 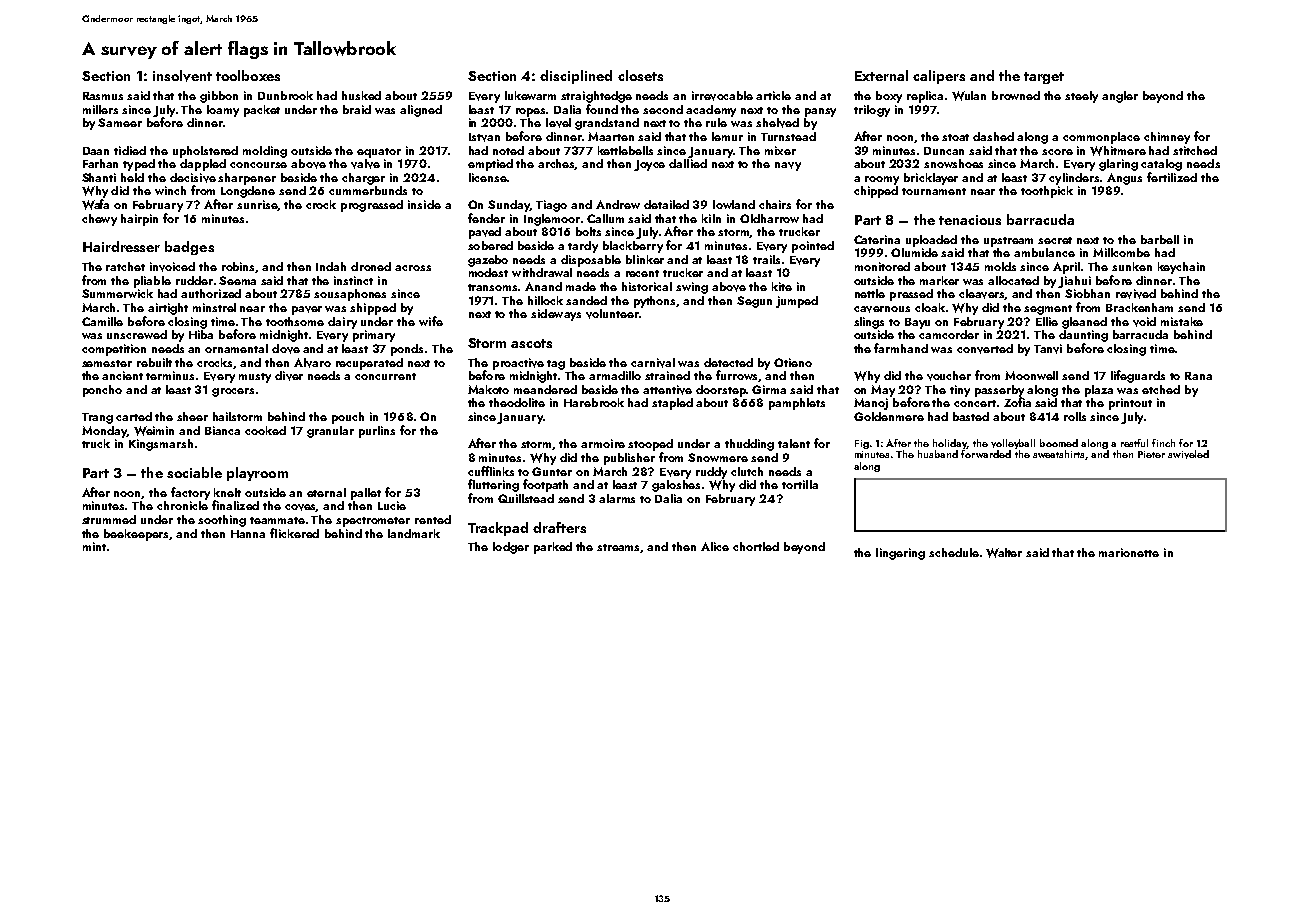 I want to click on paved, so click(x=485, y=233).
